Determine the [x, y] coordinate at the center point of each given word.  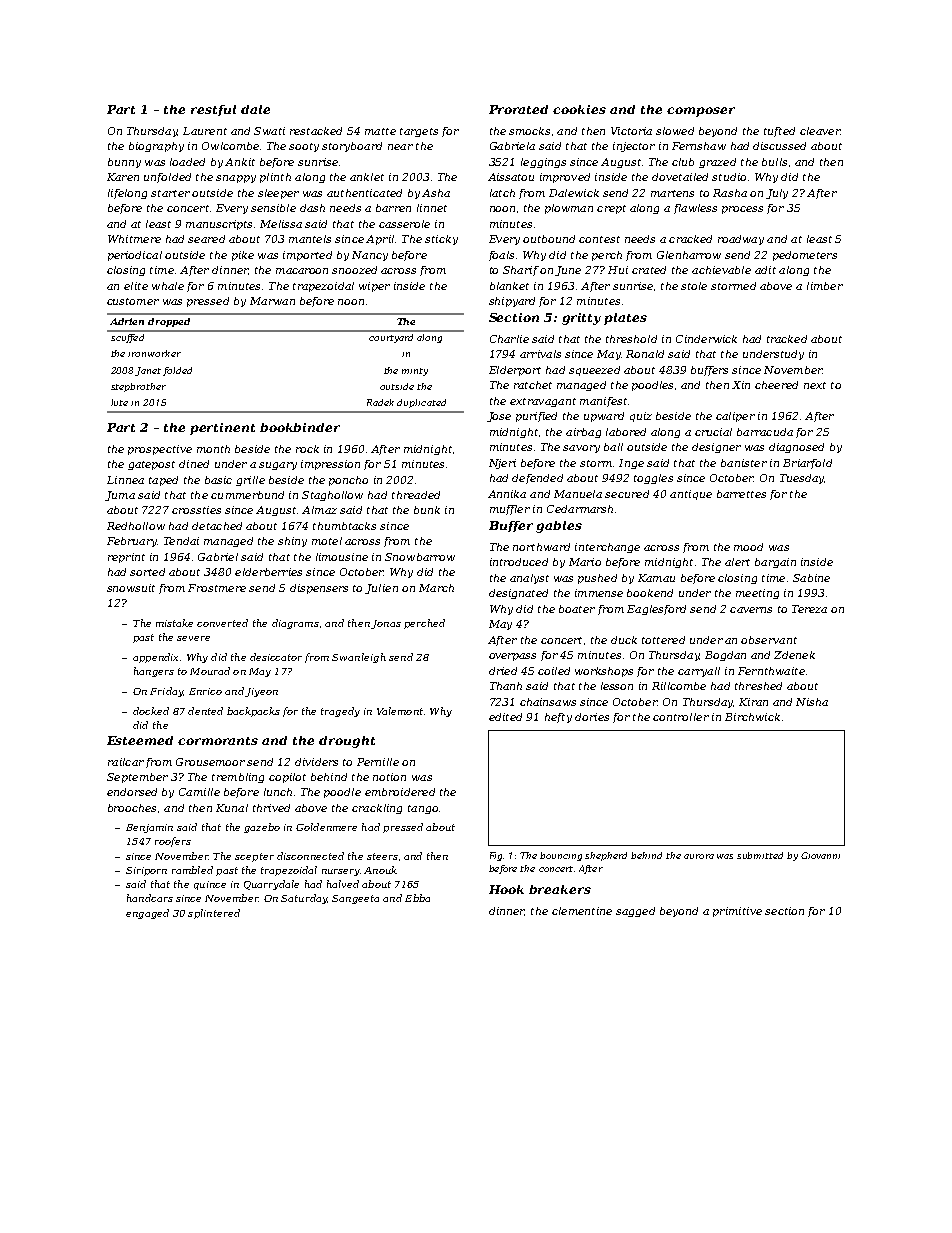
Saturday [304, 899]
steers [382, 856]
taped [163, 481]
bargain [775, 563]
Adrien [127, 321]
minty [415, 372]
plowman [569, 209]
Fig [497, 856]
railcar [126, 762]
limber [825, 286]
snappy [236, 179]
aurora [699, 856]
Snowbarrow [420, 557]
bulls [774, 162]
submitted [760, 855]
